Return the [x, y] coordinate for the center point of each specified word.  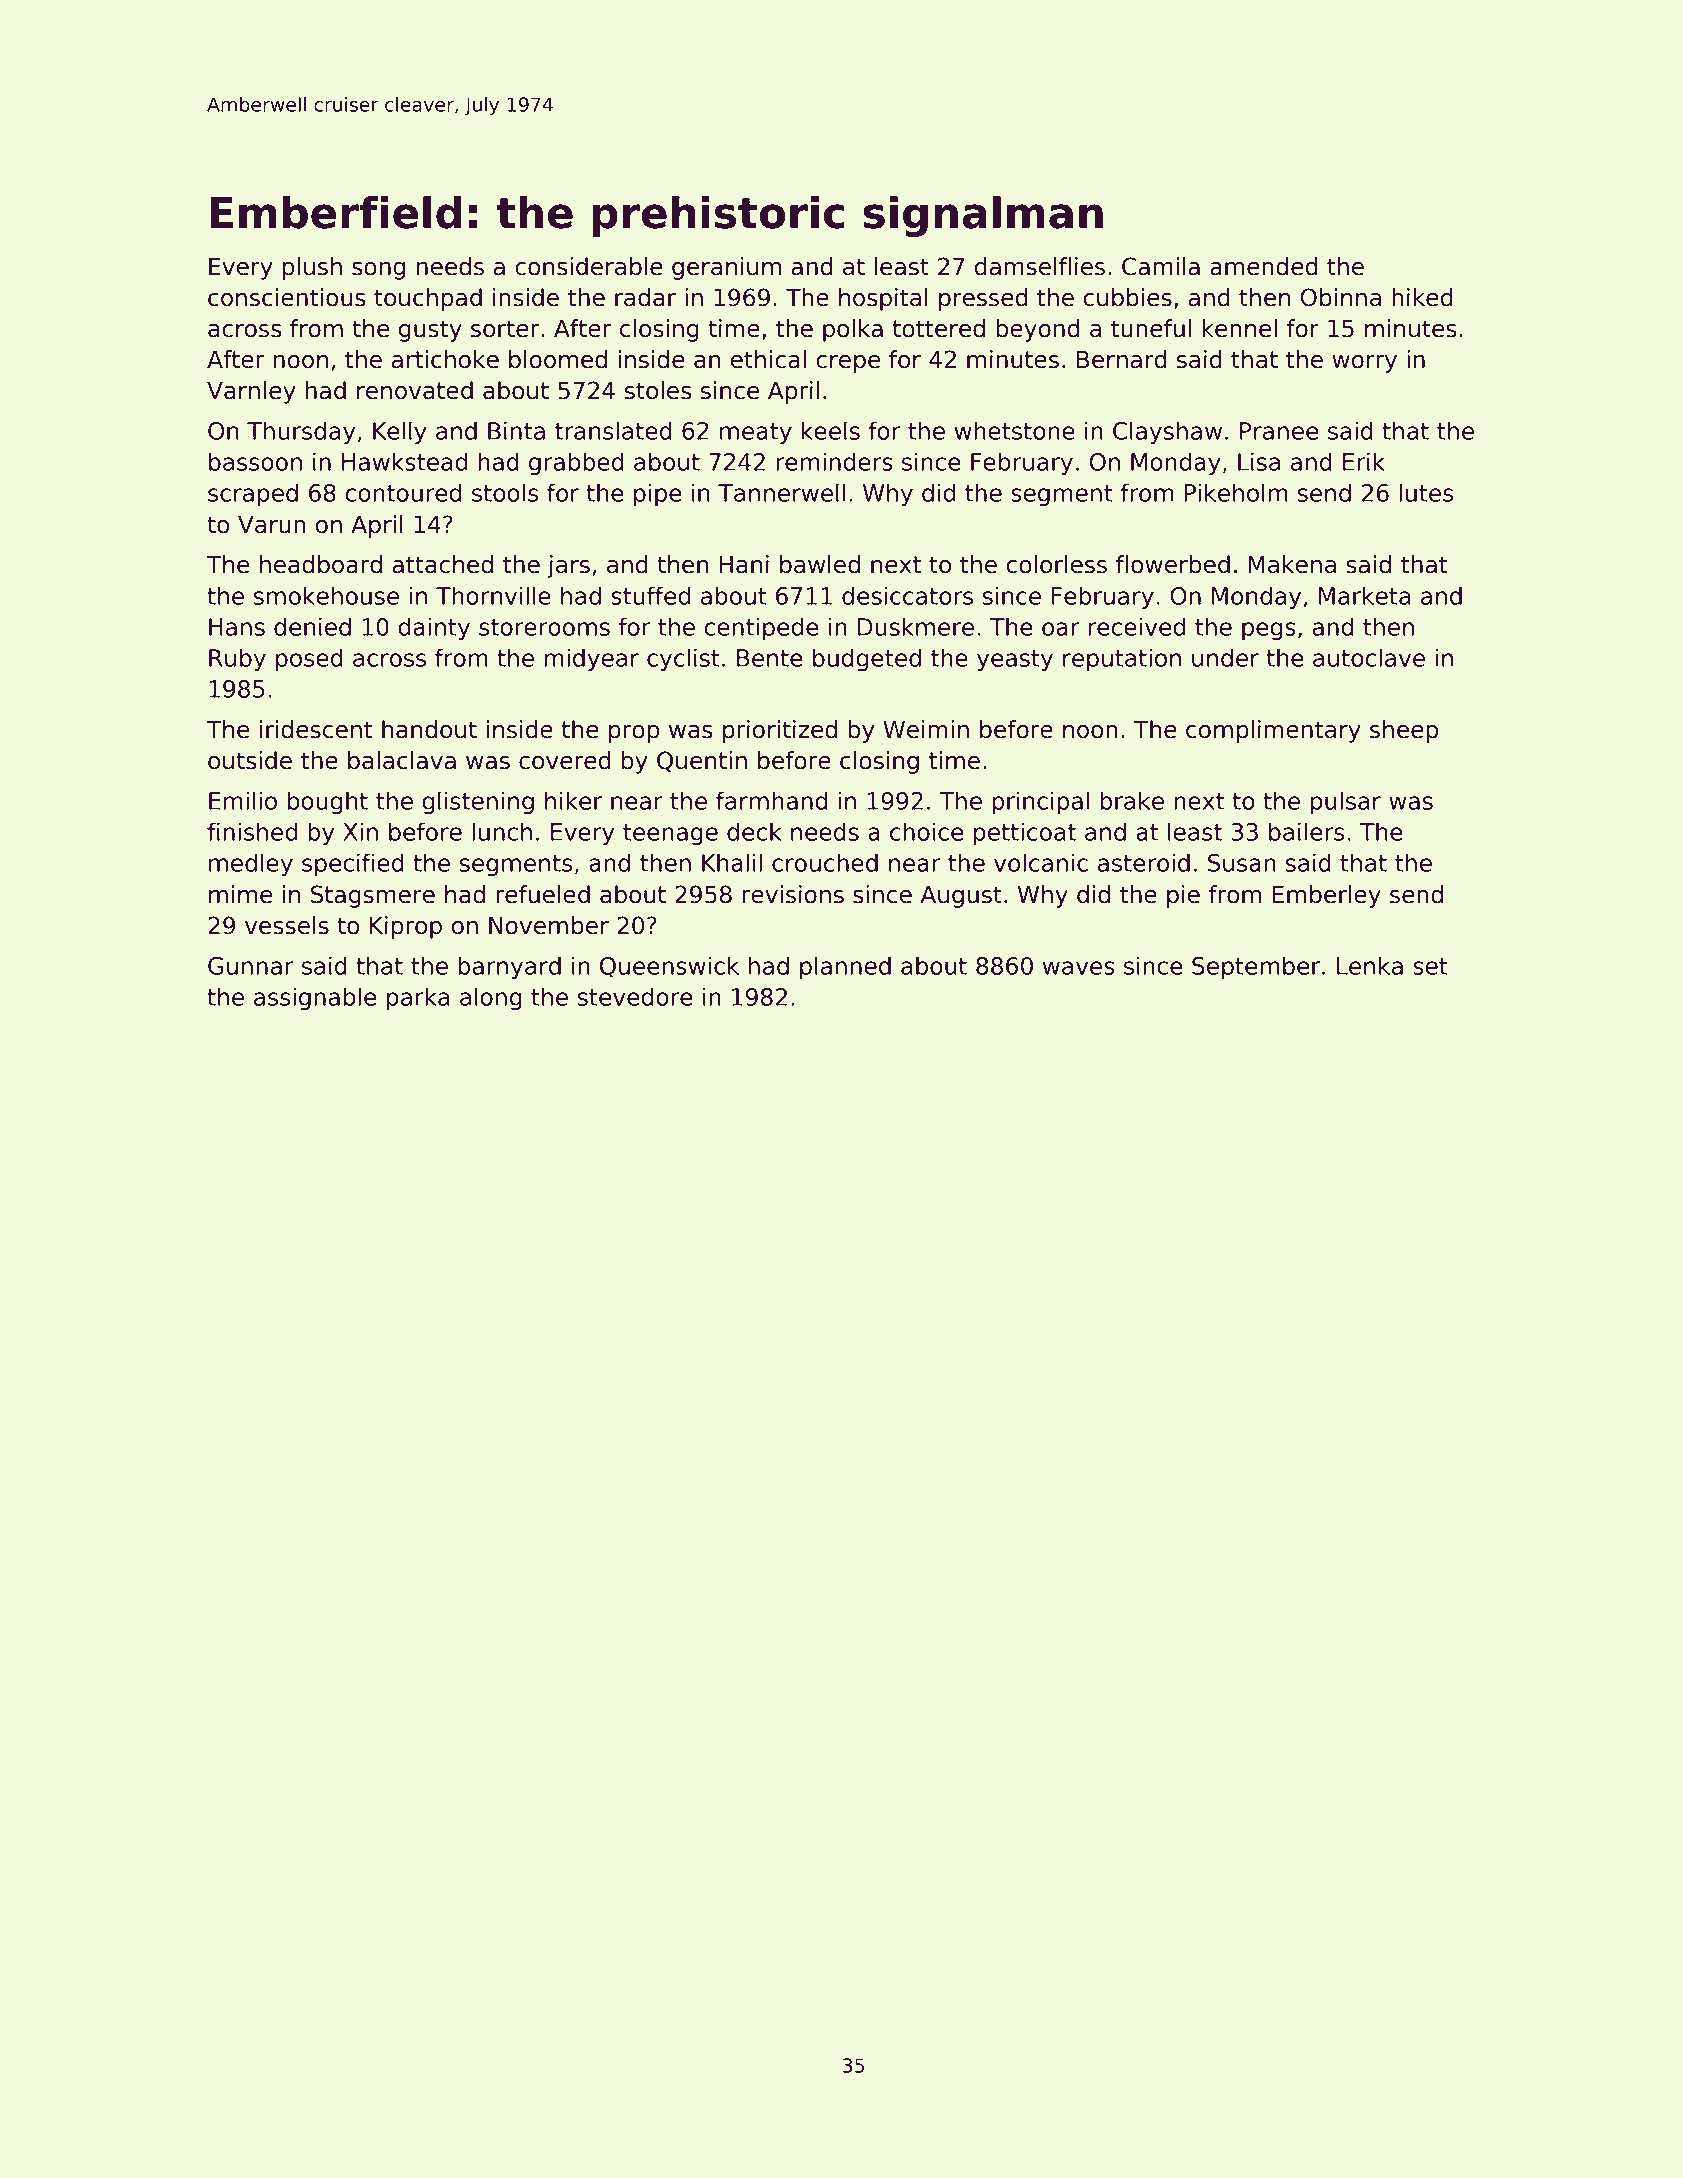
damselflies [1040, 266]
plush [312, 268]
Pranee [1279, 431]
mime [240, 894]
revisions [793, 894]
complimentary [1273, 731]
